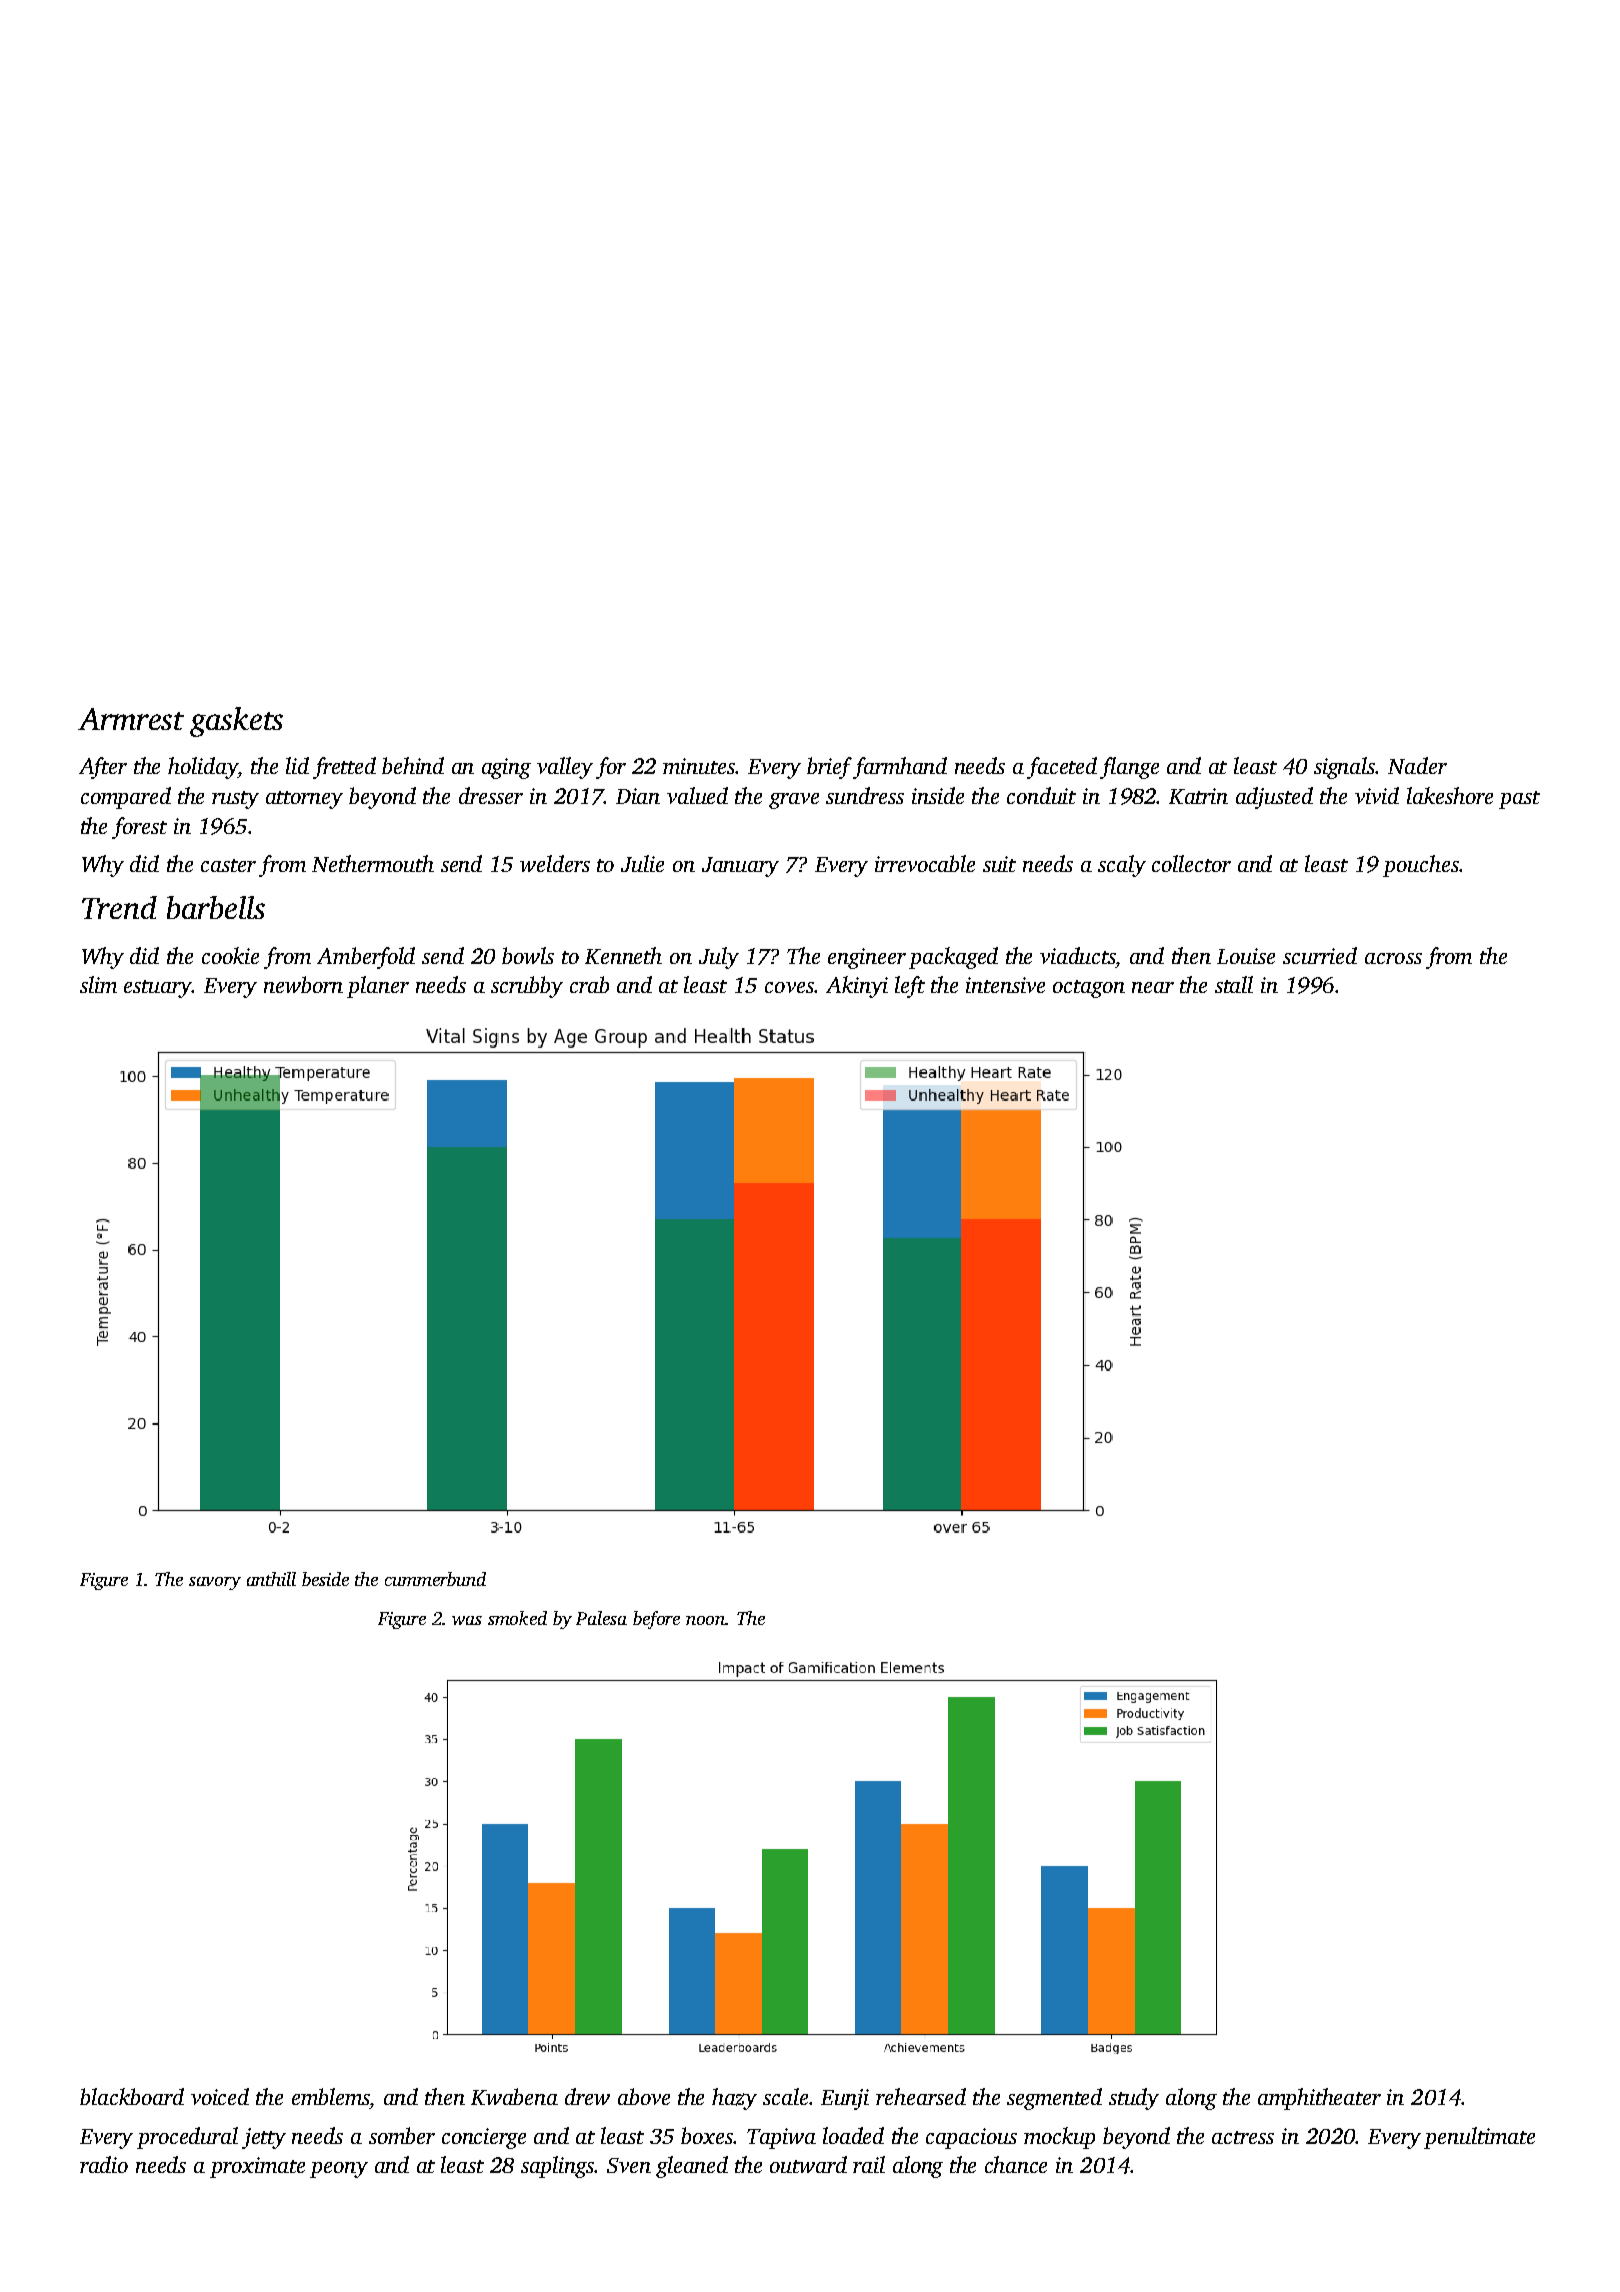 The height and width of the screenshot is (2292, 1620). I want to click on stall, so click(1234, 984).
